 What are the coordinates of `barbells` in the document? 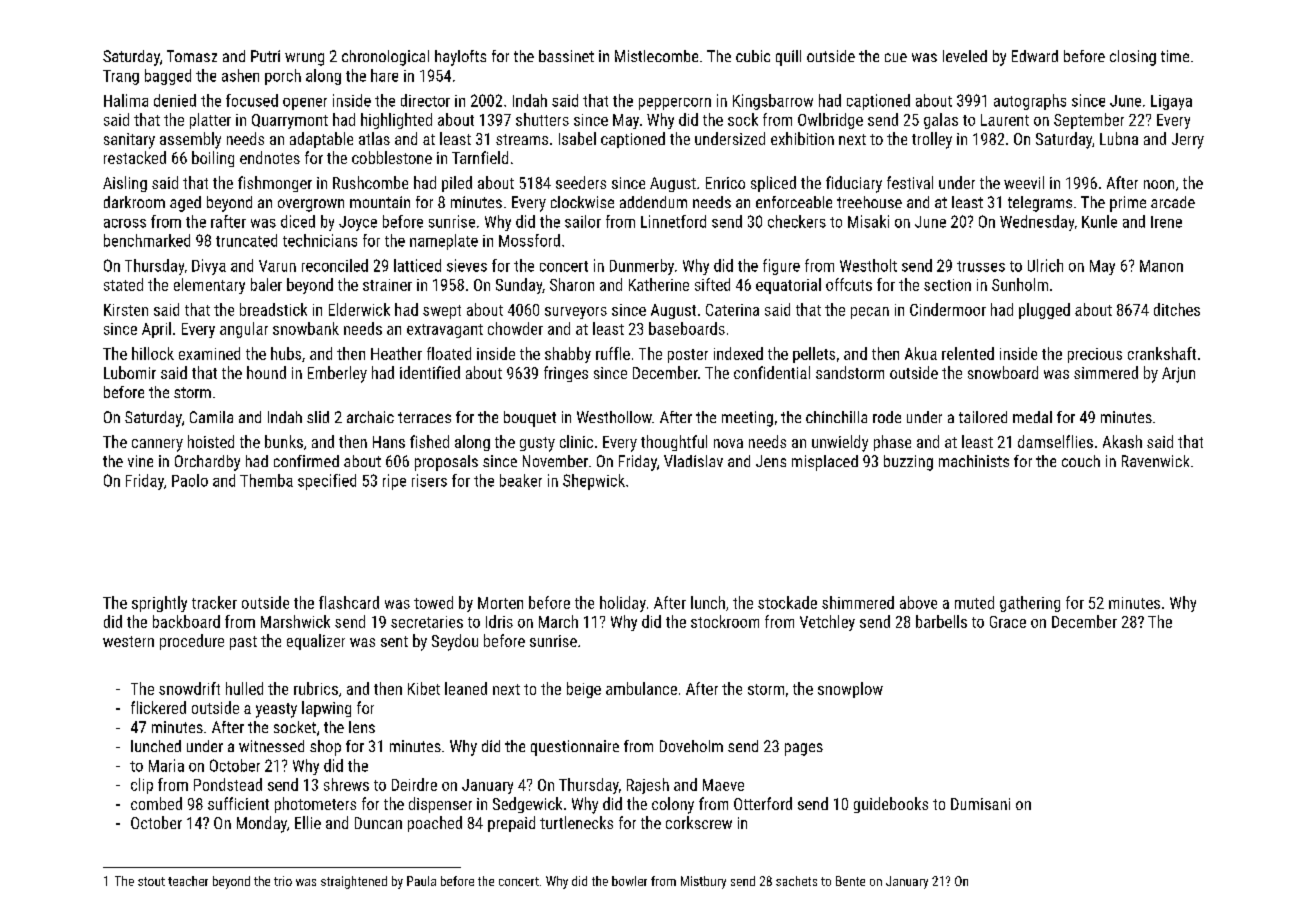 It's located at (941, 621).
